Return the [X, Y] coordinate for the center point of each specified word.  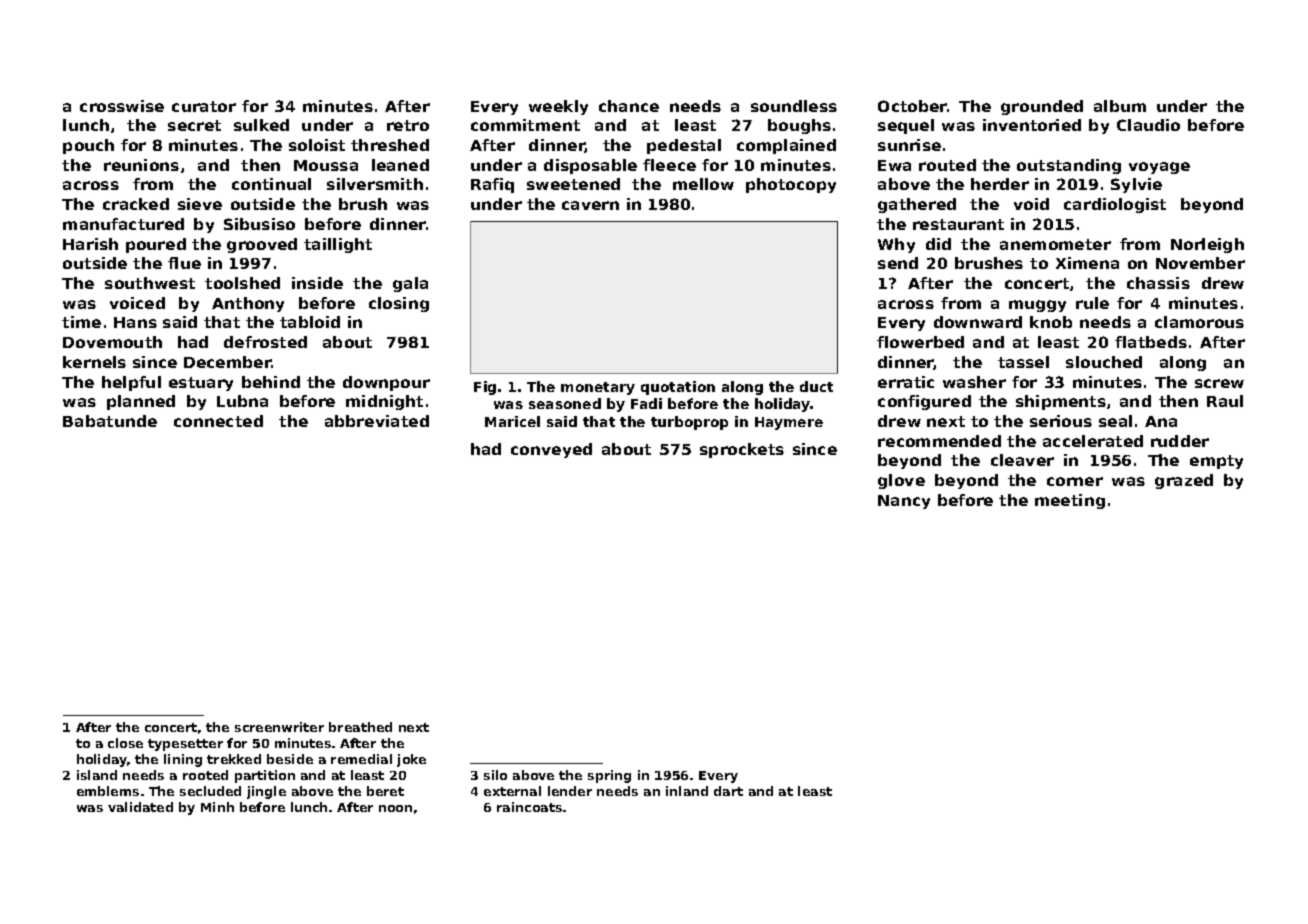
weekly [558, 107]
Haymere [789, 423]
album [1120, 106]
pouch [88, 146]
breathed [360, 727]
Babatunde [110, 421]
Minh [217, 807]
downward [978, 322]
